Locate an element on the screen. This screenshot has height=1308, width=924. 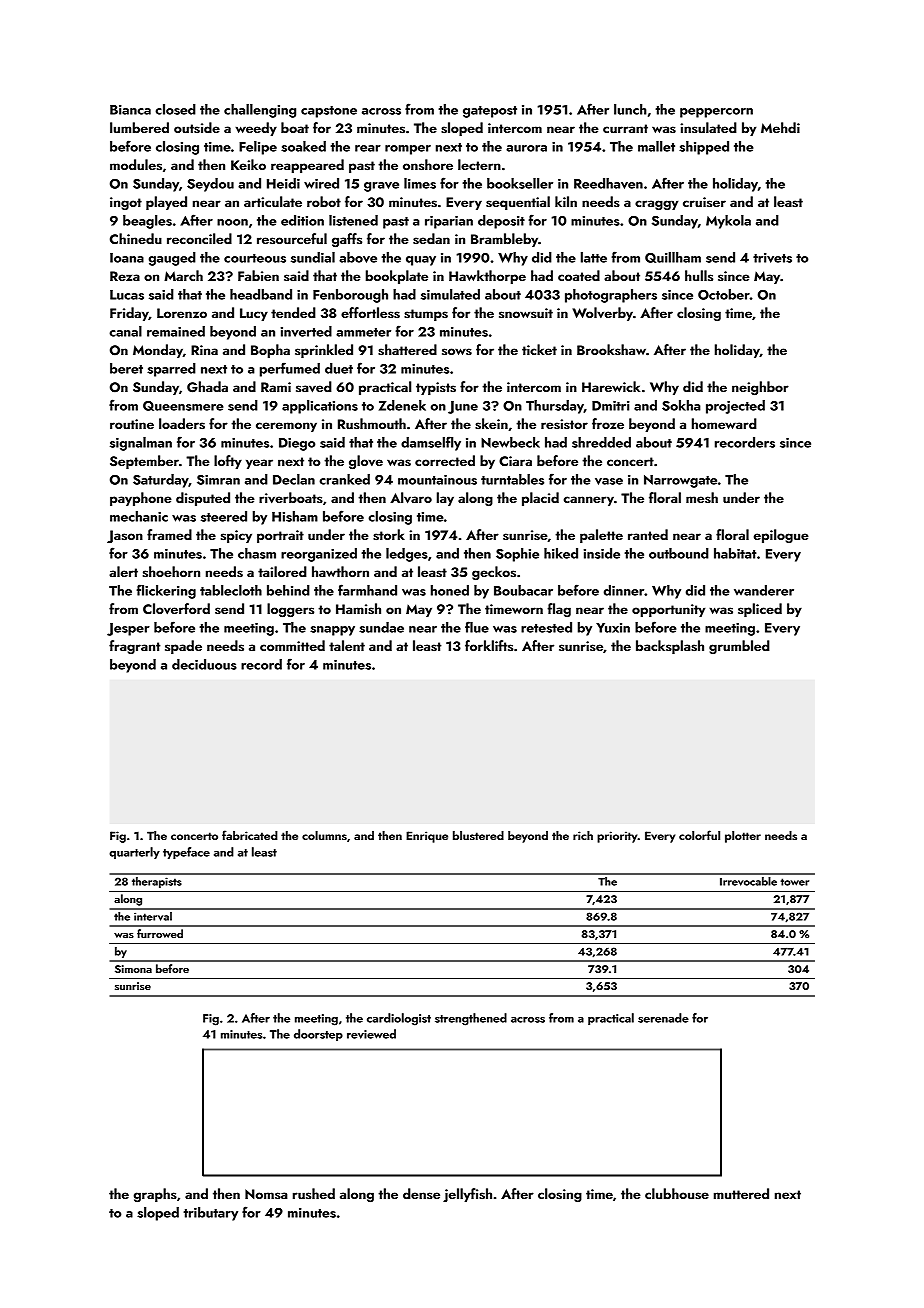
ticket is located at coordinates (539, 349).
